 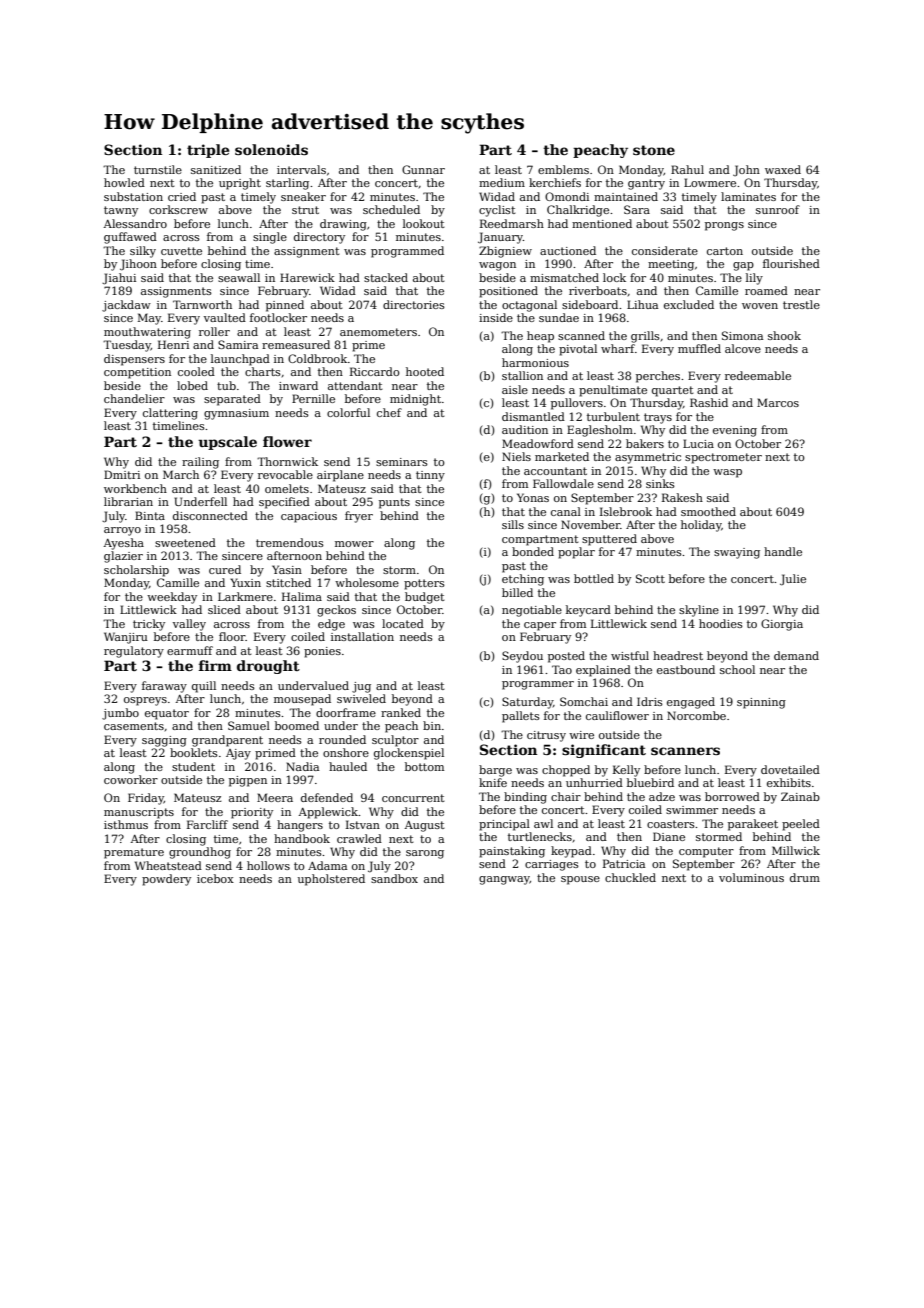 I want to click on triple, so click(x=208, y=151).
